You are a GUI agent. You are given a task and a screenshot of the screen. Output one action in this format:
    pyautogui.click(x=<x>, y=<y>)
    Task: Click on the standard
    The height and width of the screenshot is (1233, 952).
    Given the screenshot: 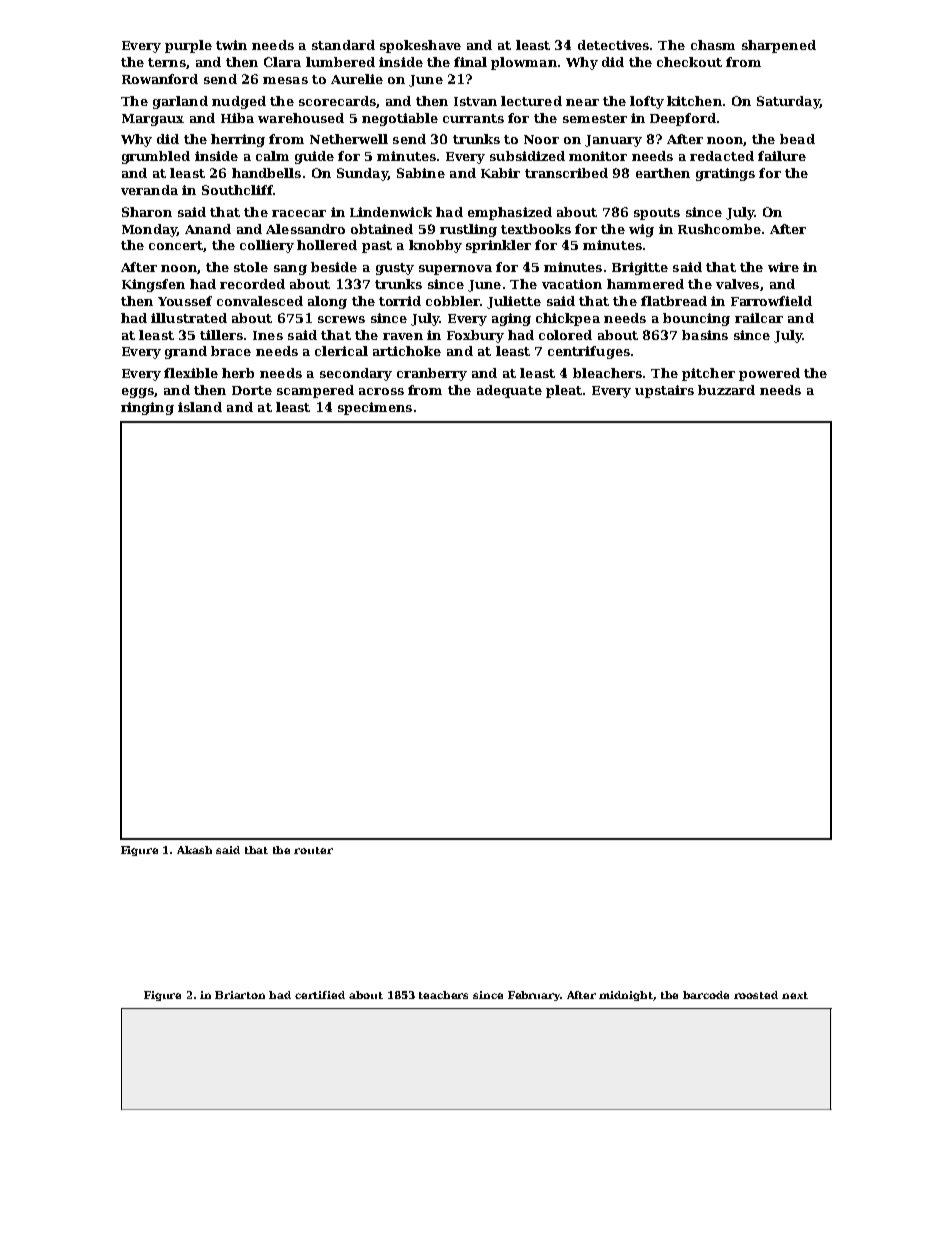 What is the action you would take?
    pyautogui.click(x=343, y=45)
